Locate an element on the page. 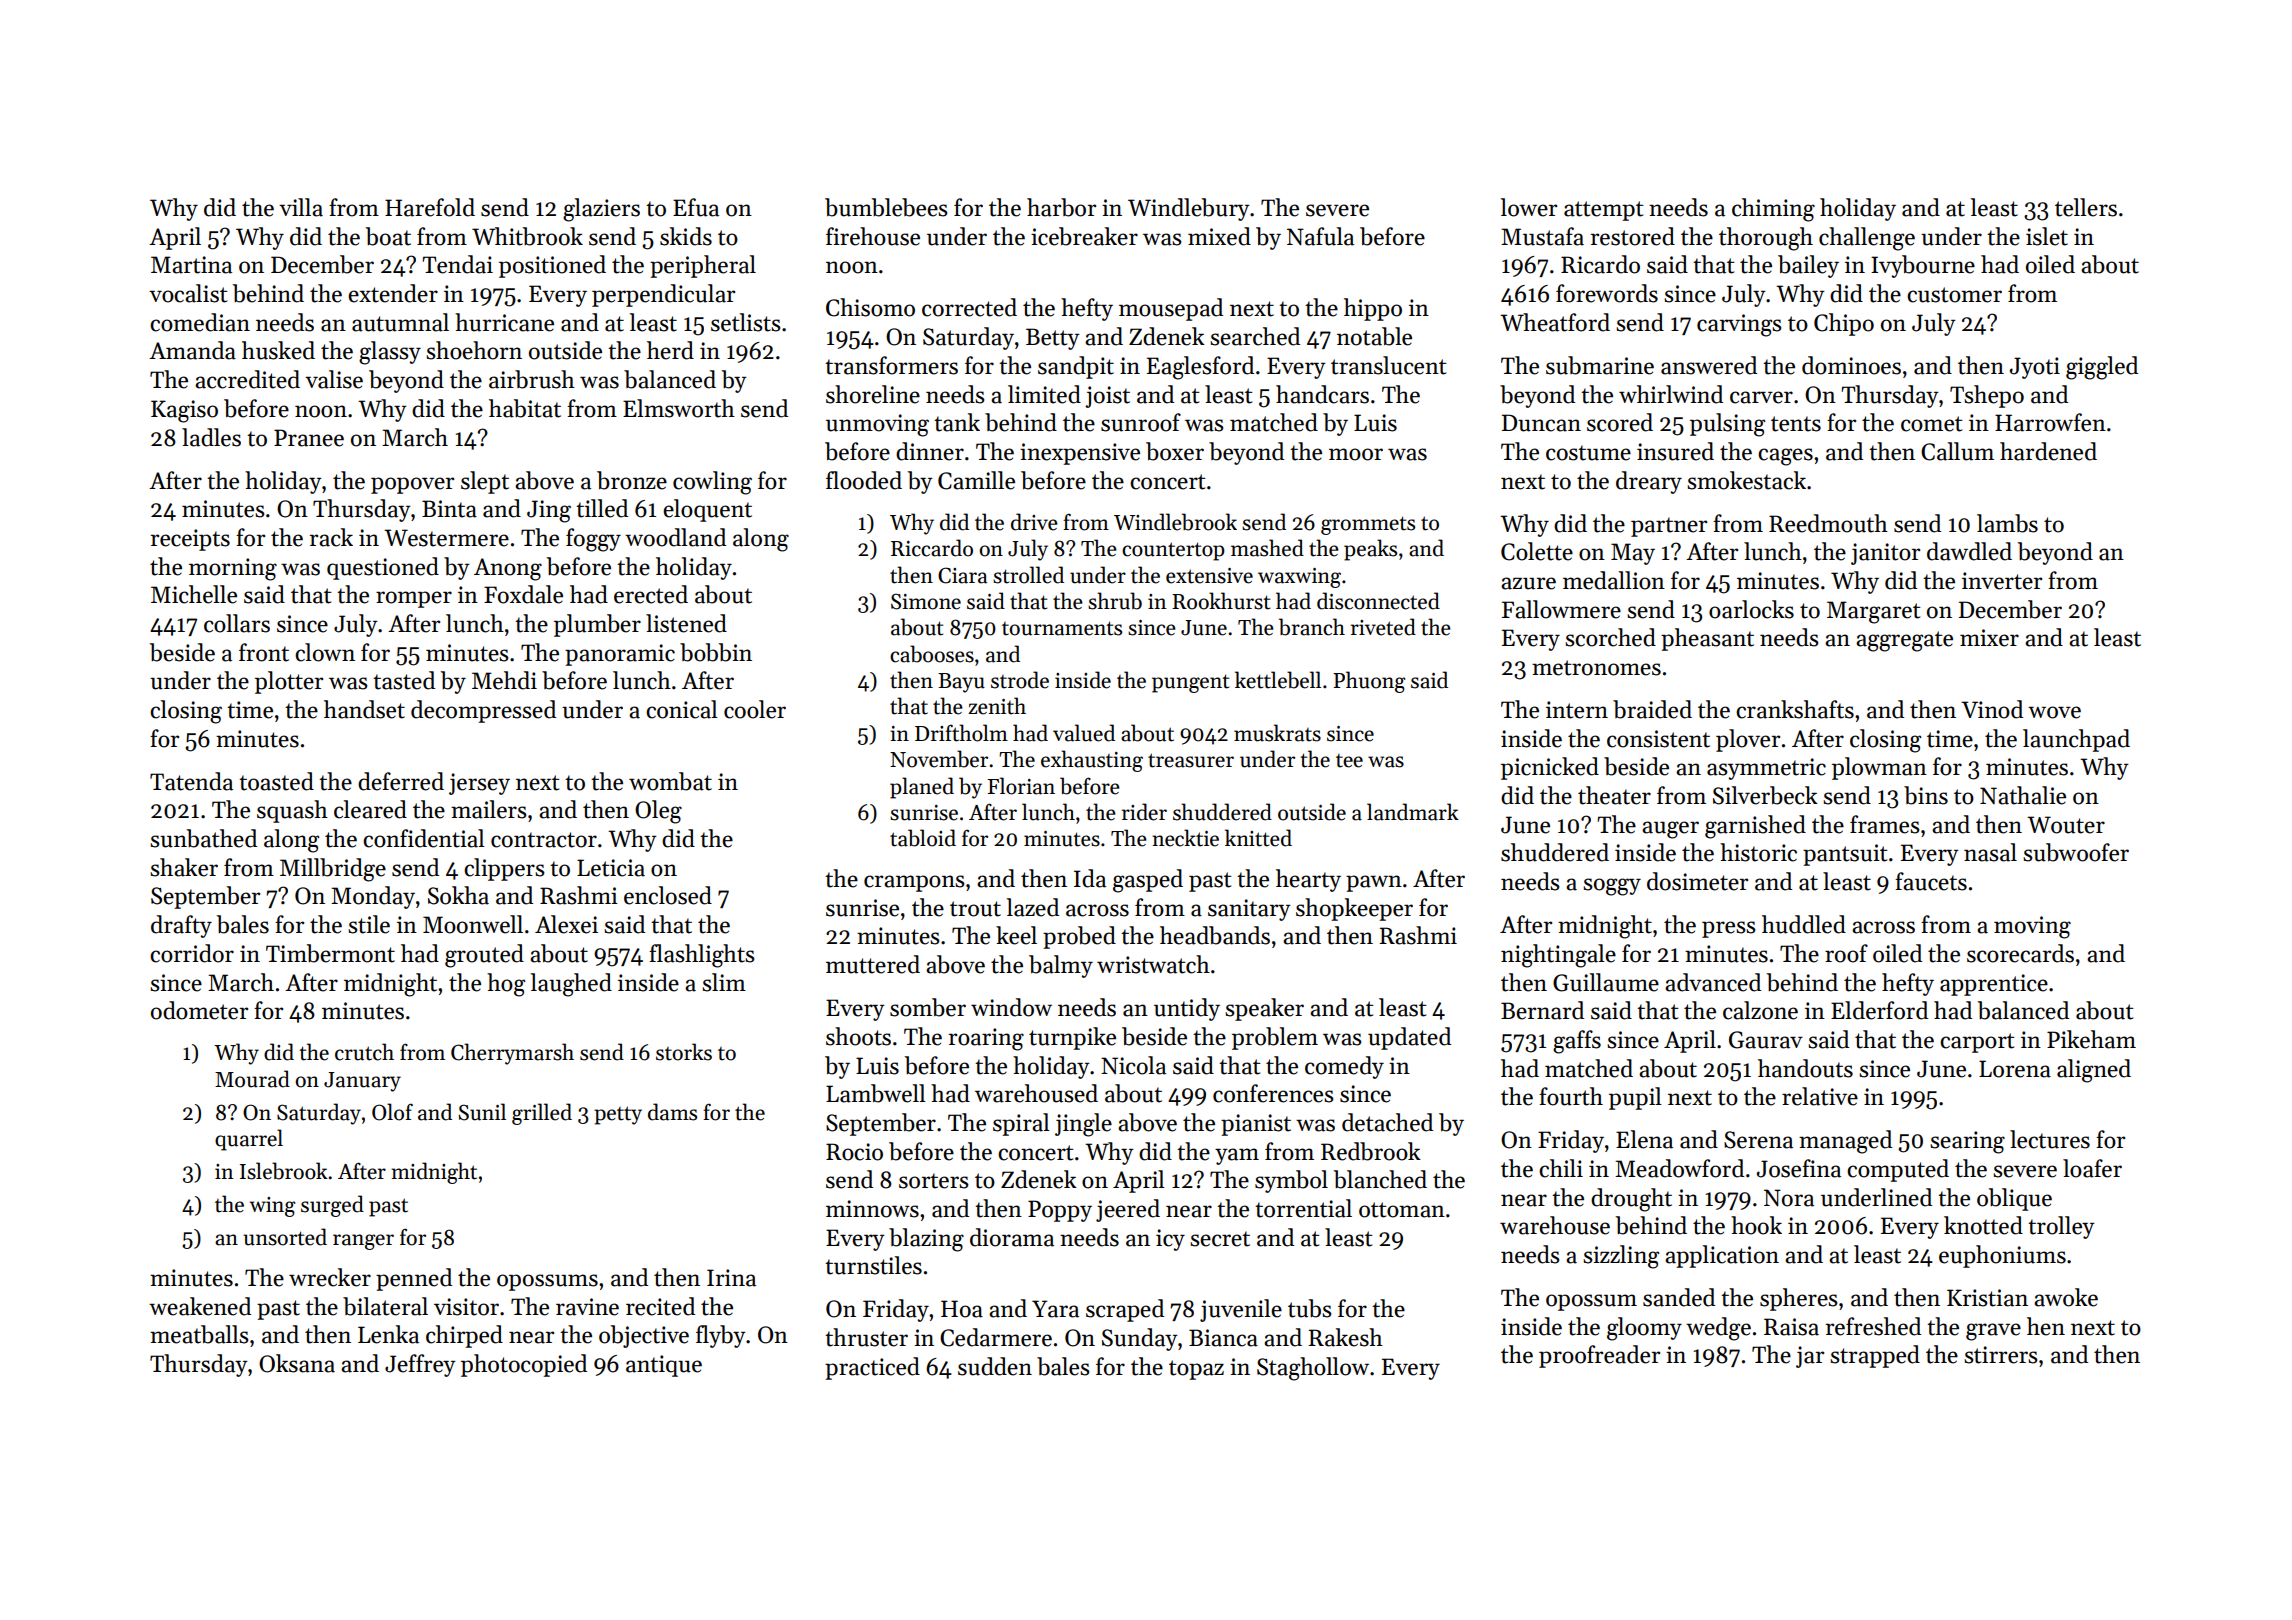 This page has width=2292, height=1620. corridor is located at coordinates (192, 953).
